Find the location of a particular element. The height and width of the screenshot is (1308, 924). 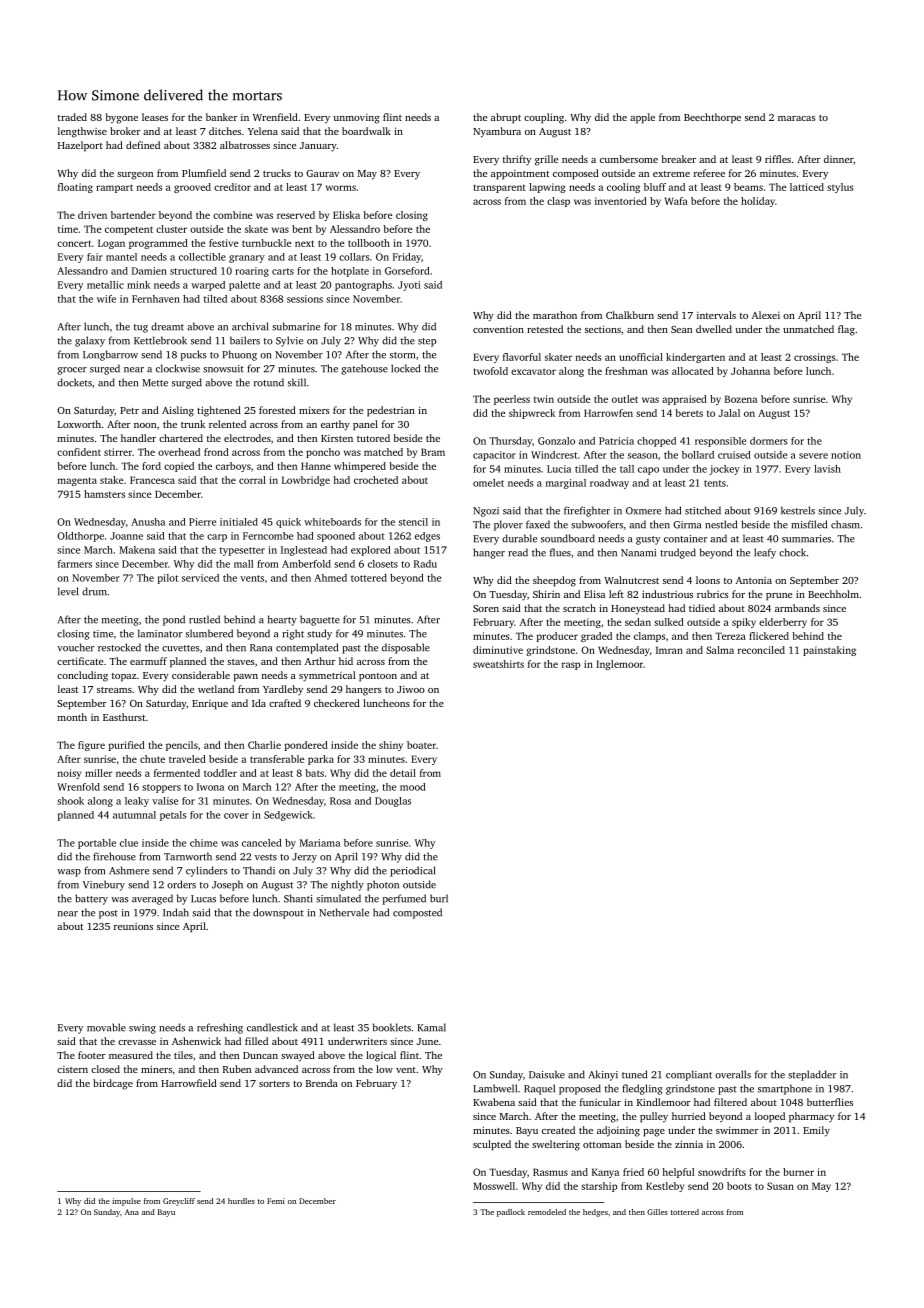

reconciled is located at coordinates (761, 650).
